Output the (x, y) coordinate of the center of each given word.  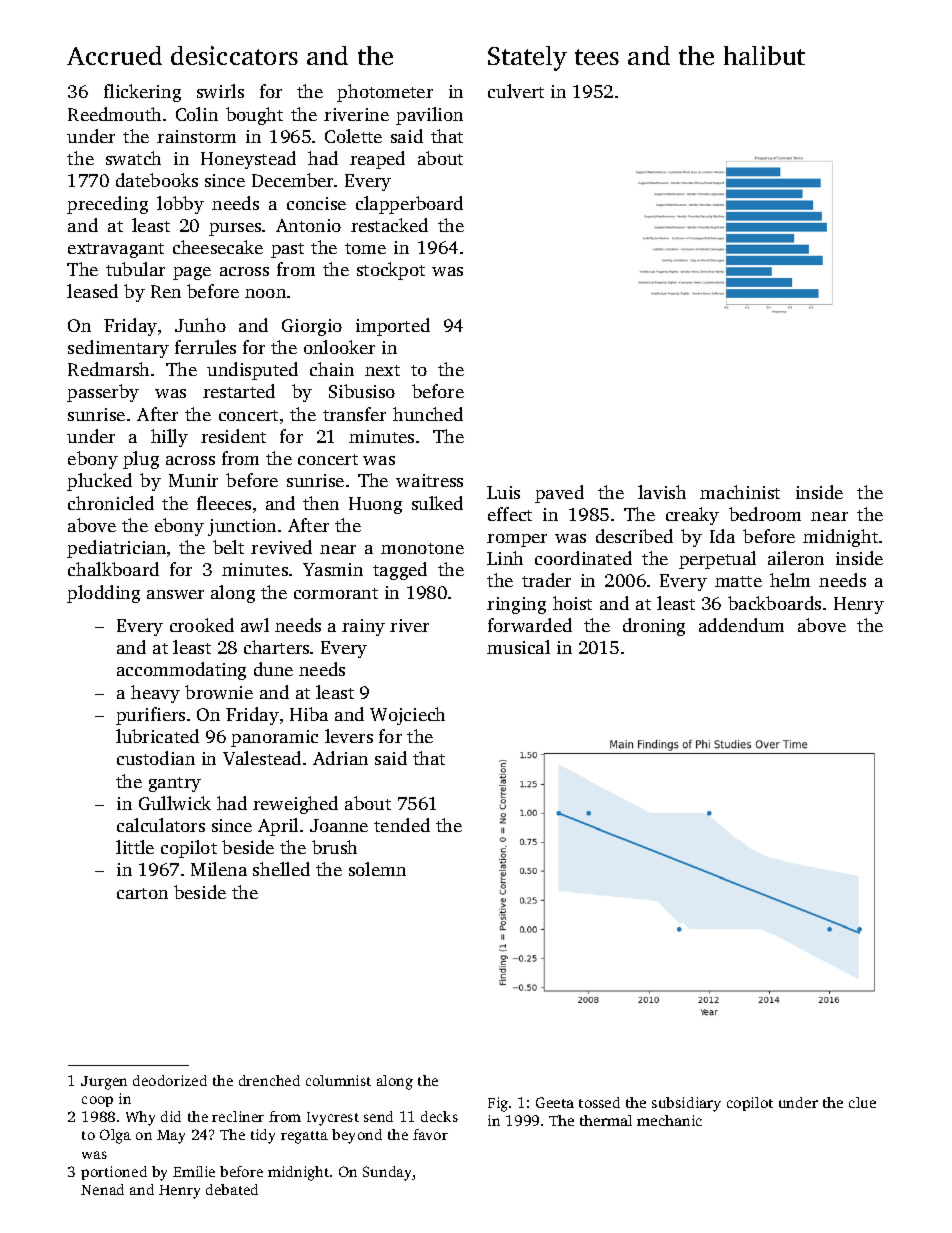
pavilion (429, 116)
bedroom (765, 514)
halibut (764, 55)
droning (654, 627)
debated (232, 1189)
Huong (375, 505)
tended (402, 825)
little (135, 847)
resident (233, 436)
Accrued (114, 55)
